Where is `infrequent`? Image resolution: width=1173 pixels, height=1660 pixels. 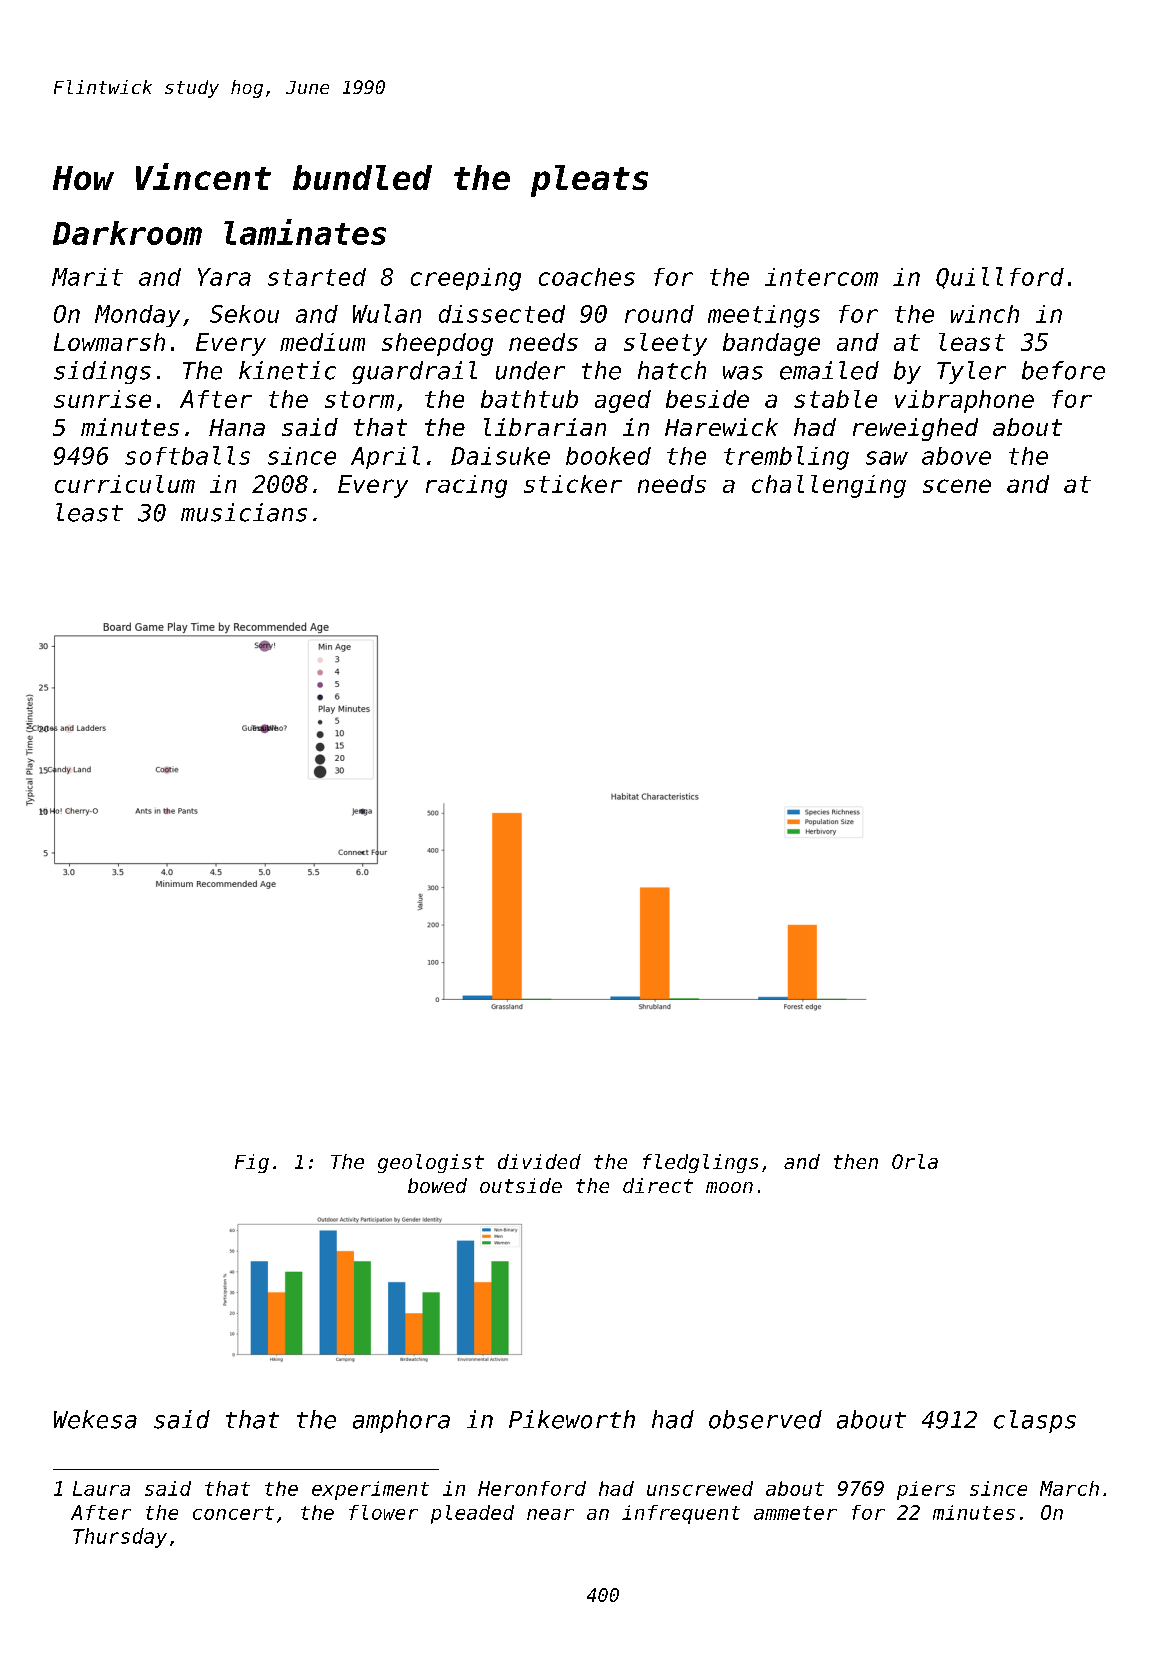
infrequent is located at coordinates (681, 1514).
